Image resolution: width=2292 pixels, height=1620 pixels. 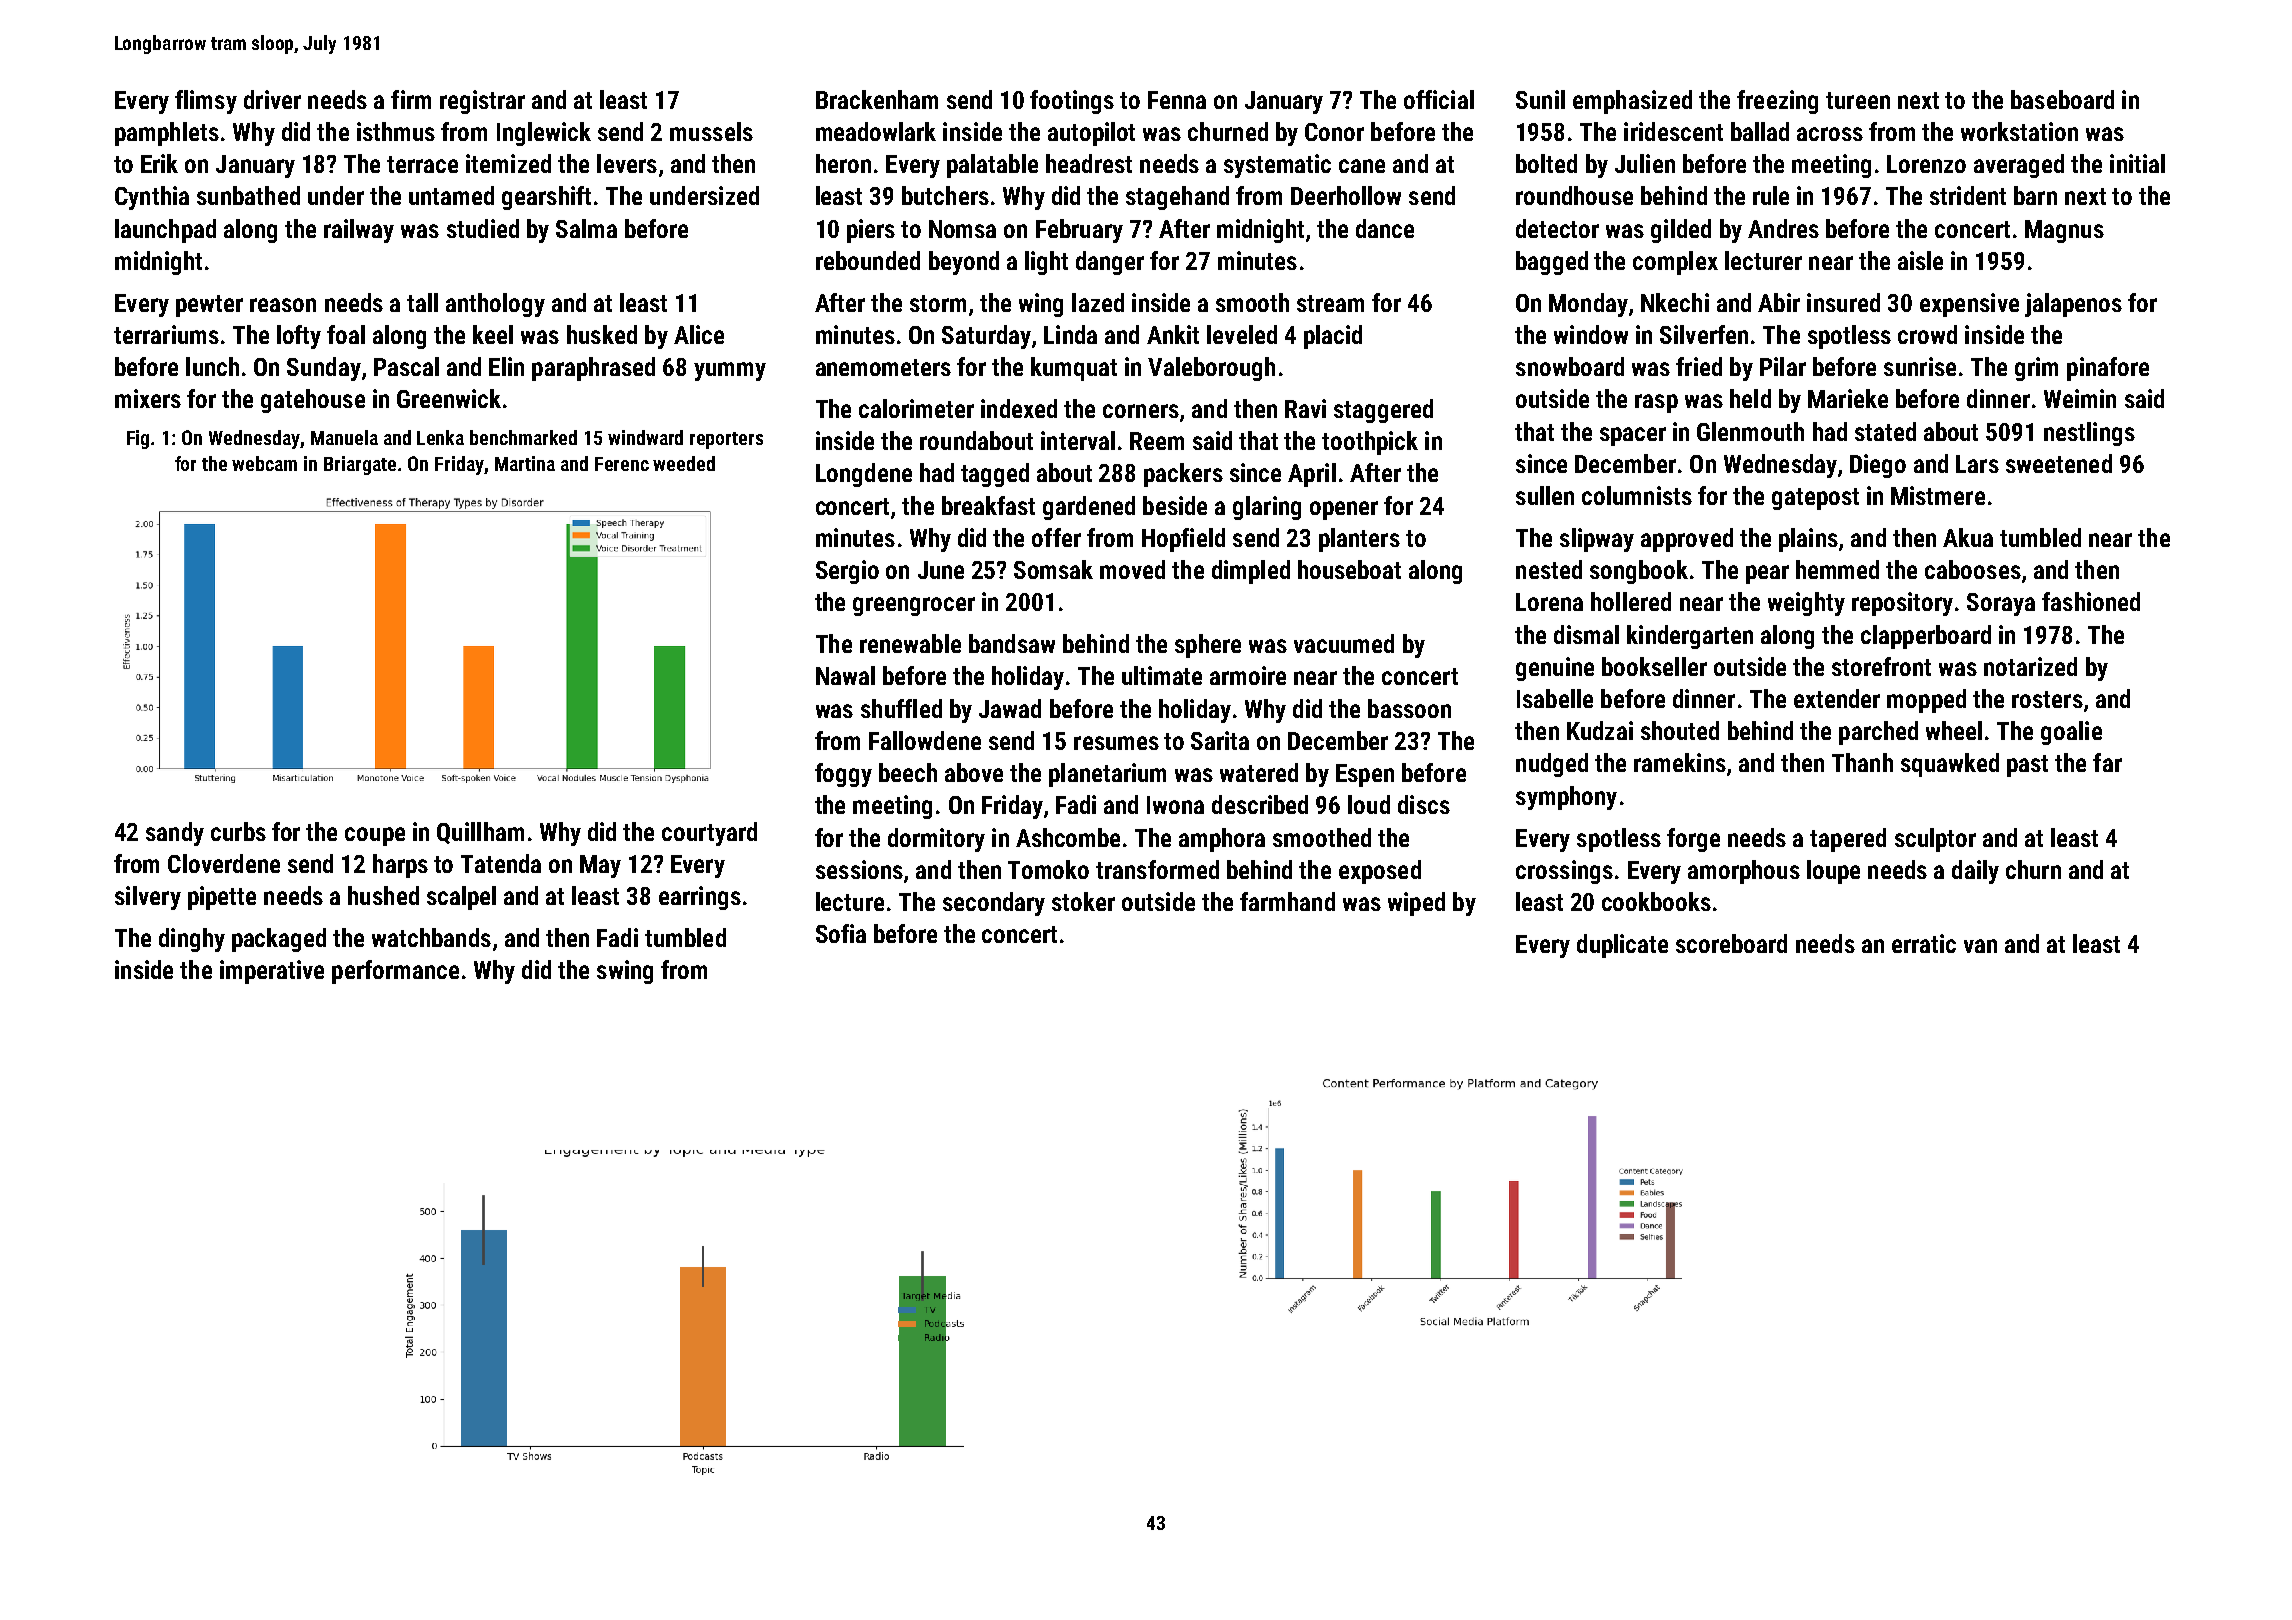 What do you see at coordinates (222, 898) in the screenshot?
I see `pipette` at bounding box center [222, 898].
